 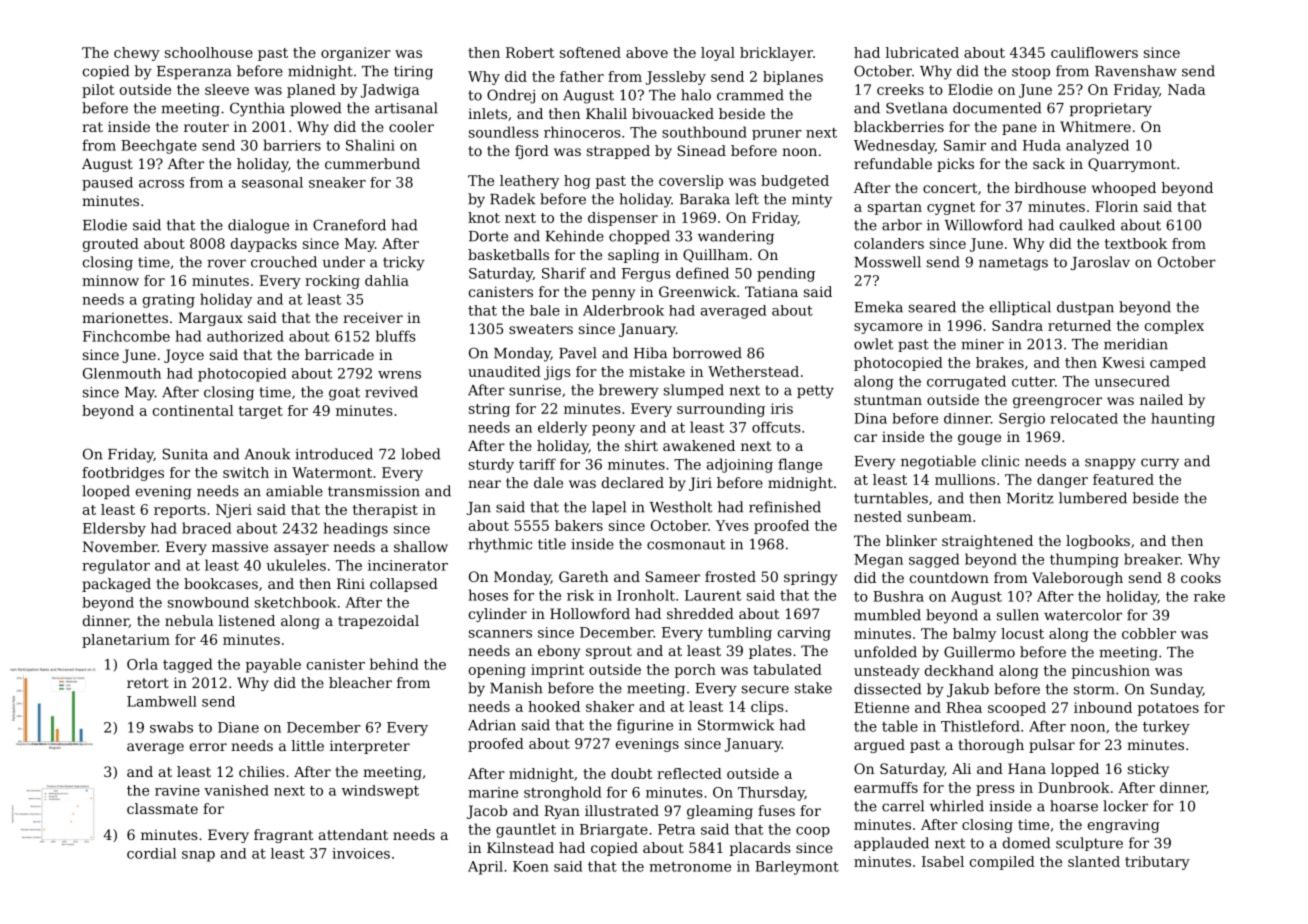 I want to click on goat, so click(x=344, y=394).
